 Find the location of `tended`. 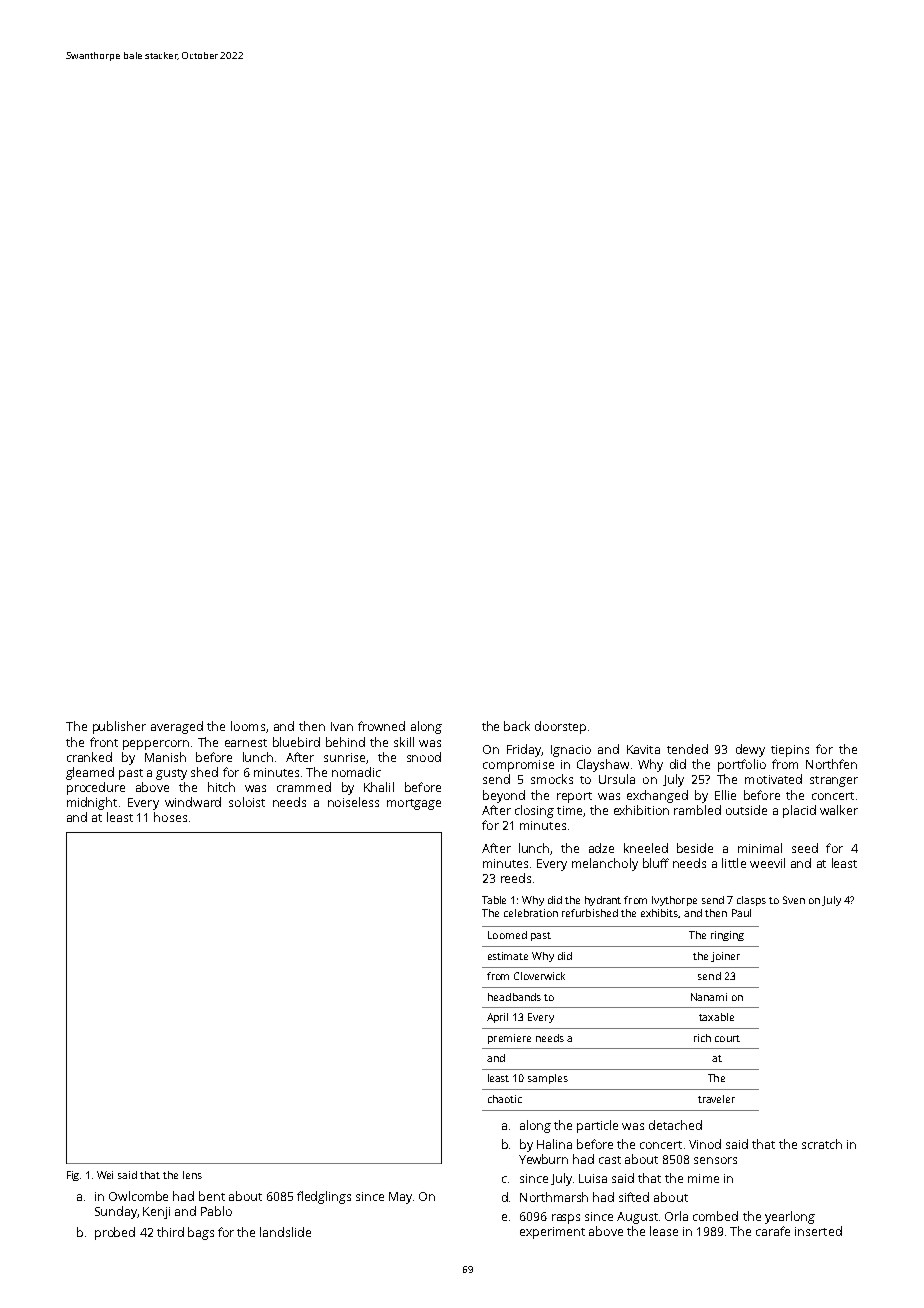

tended is located at coordinates (687, 749).
